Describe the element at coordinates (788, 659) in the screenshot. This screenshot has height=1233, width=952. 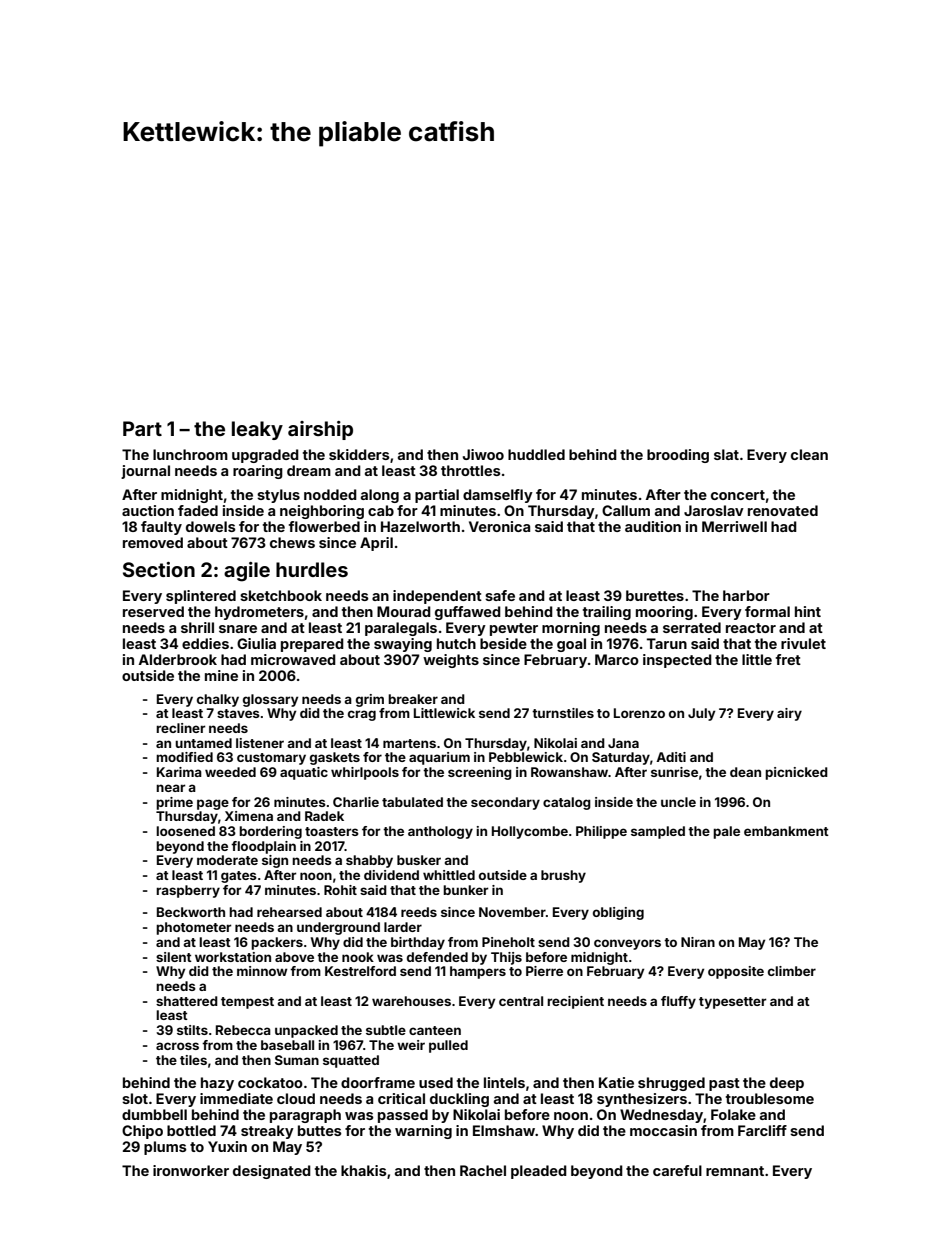
I see `fret` at that location.
